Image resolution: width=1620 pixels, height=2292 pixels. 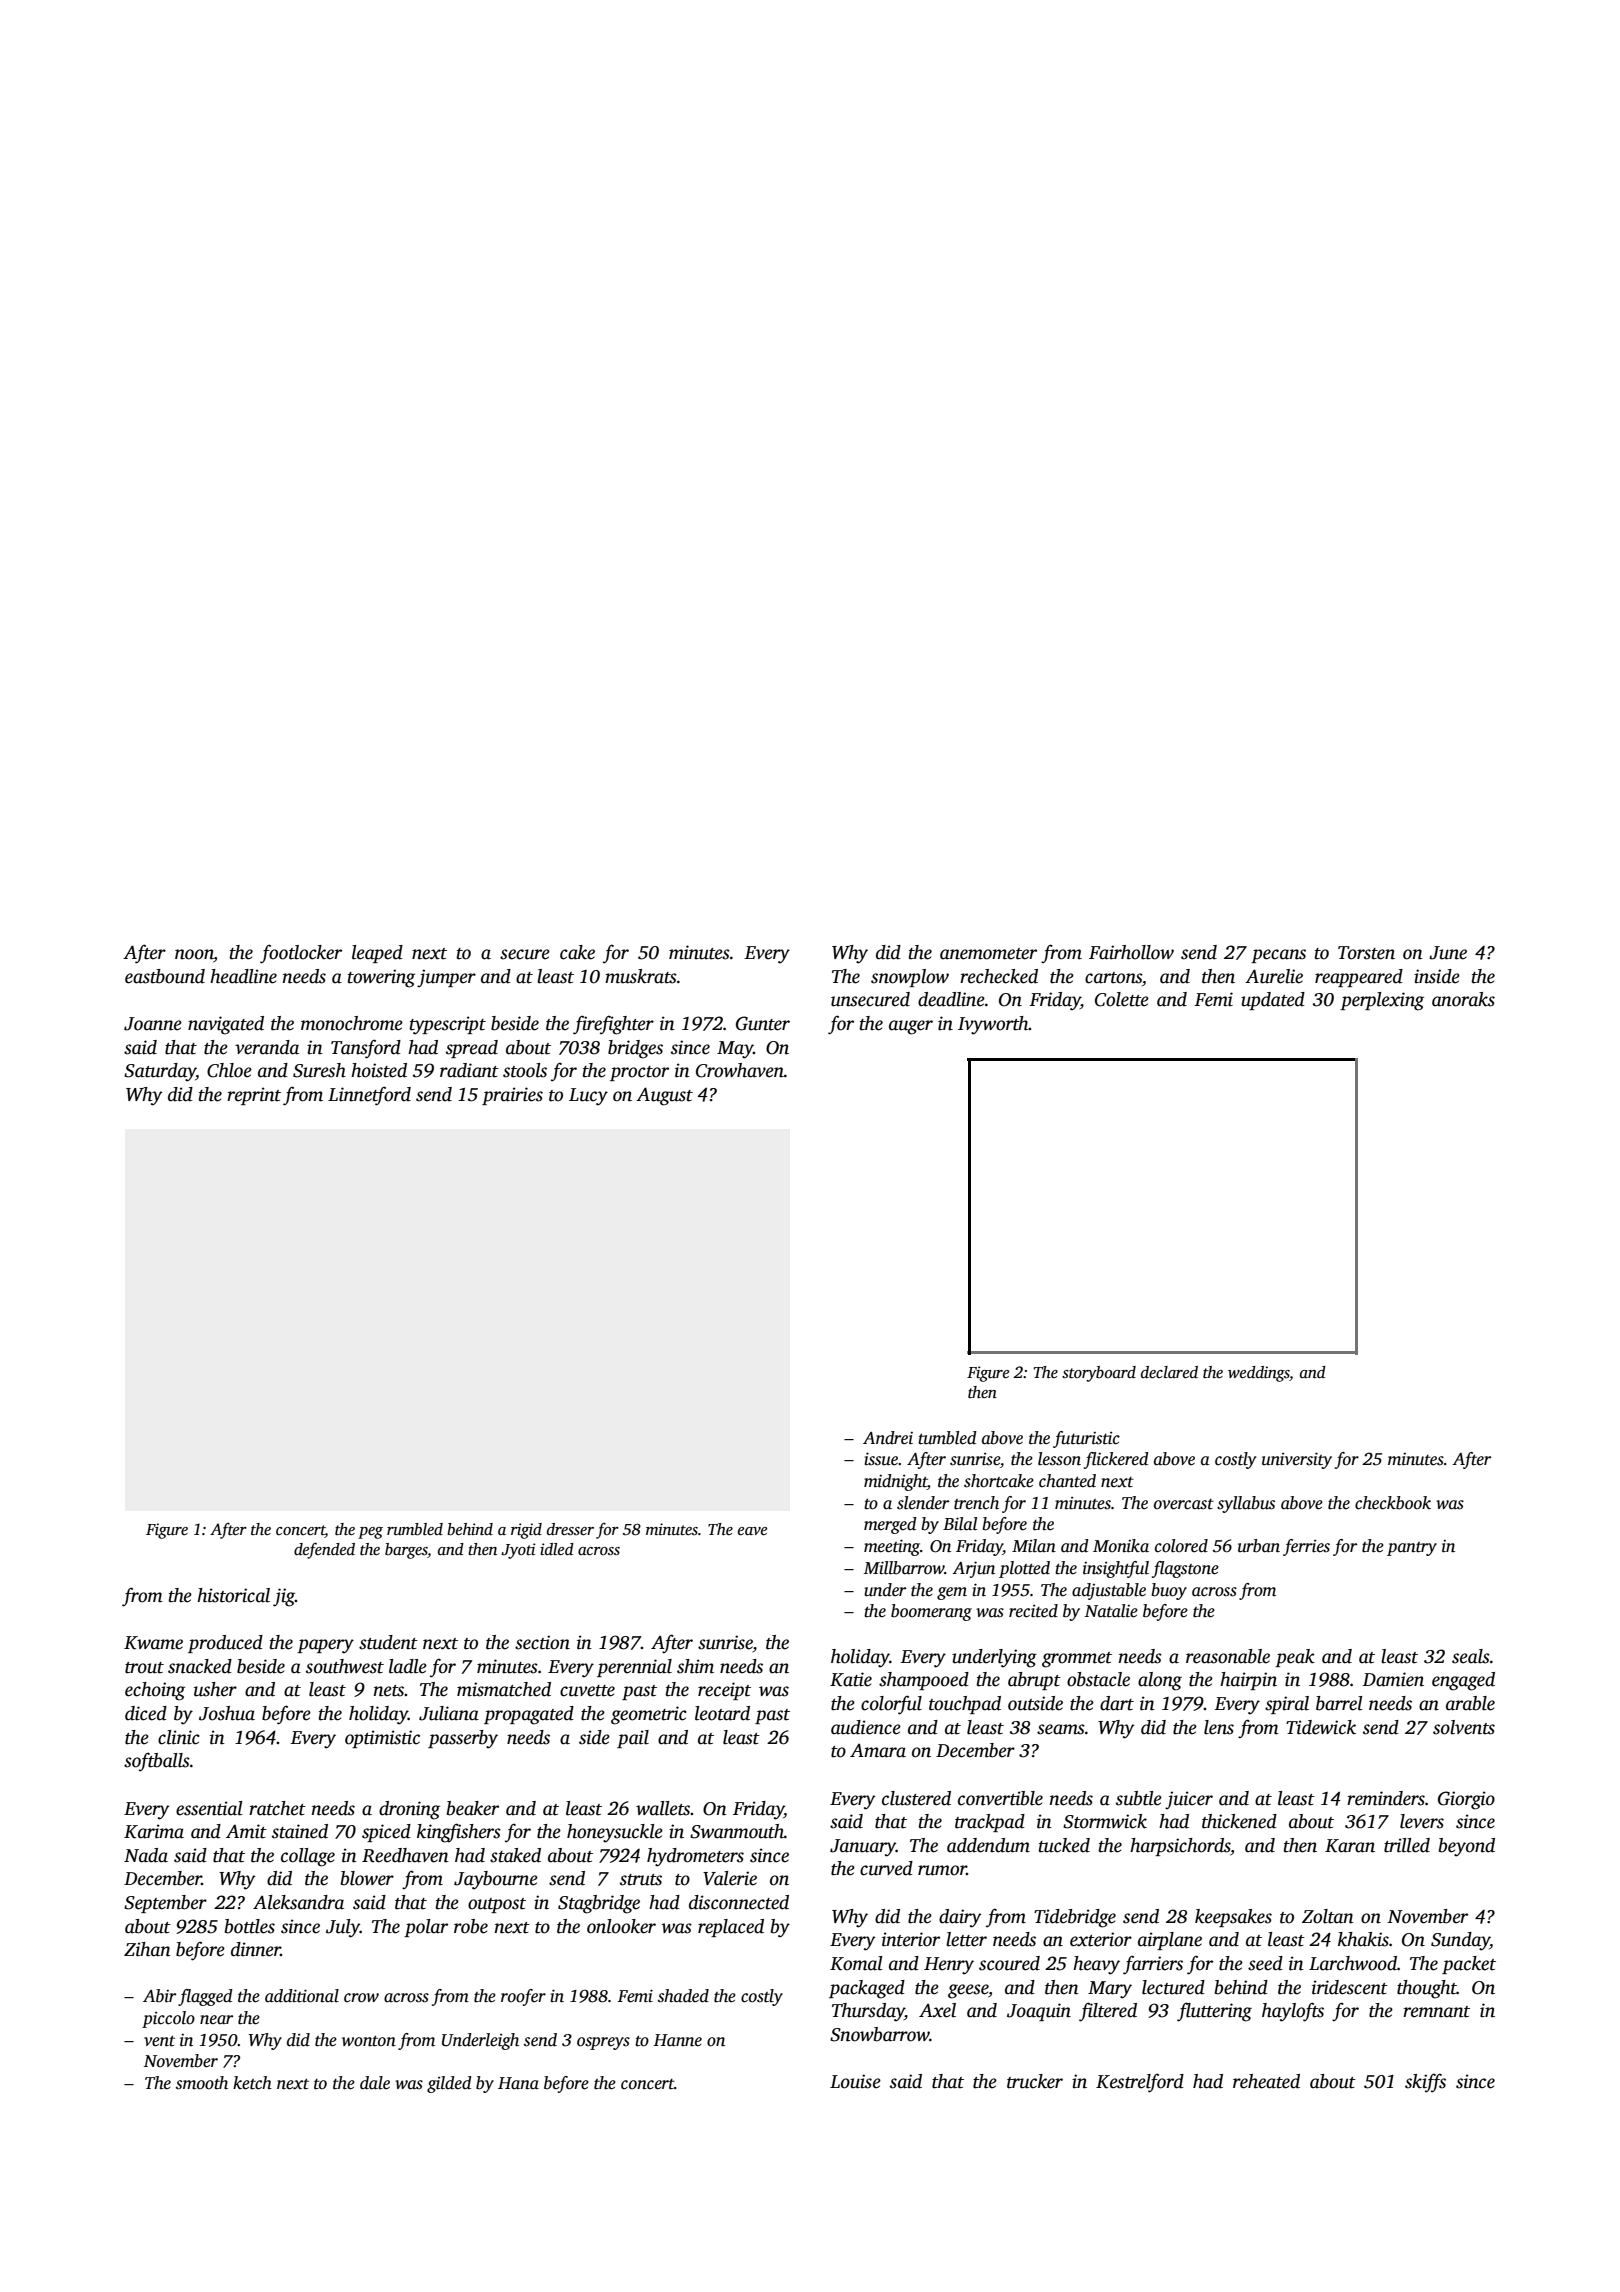 What do you see at coordinates (1295, 1658) in the screenshot?
I see `peak` at bounding box center [1295, 1658].
